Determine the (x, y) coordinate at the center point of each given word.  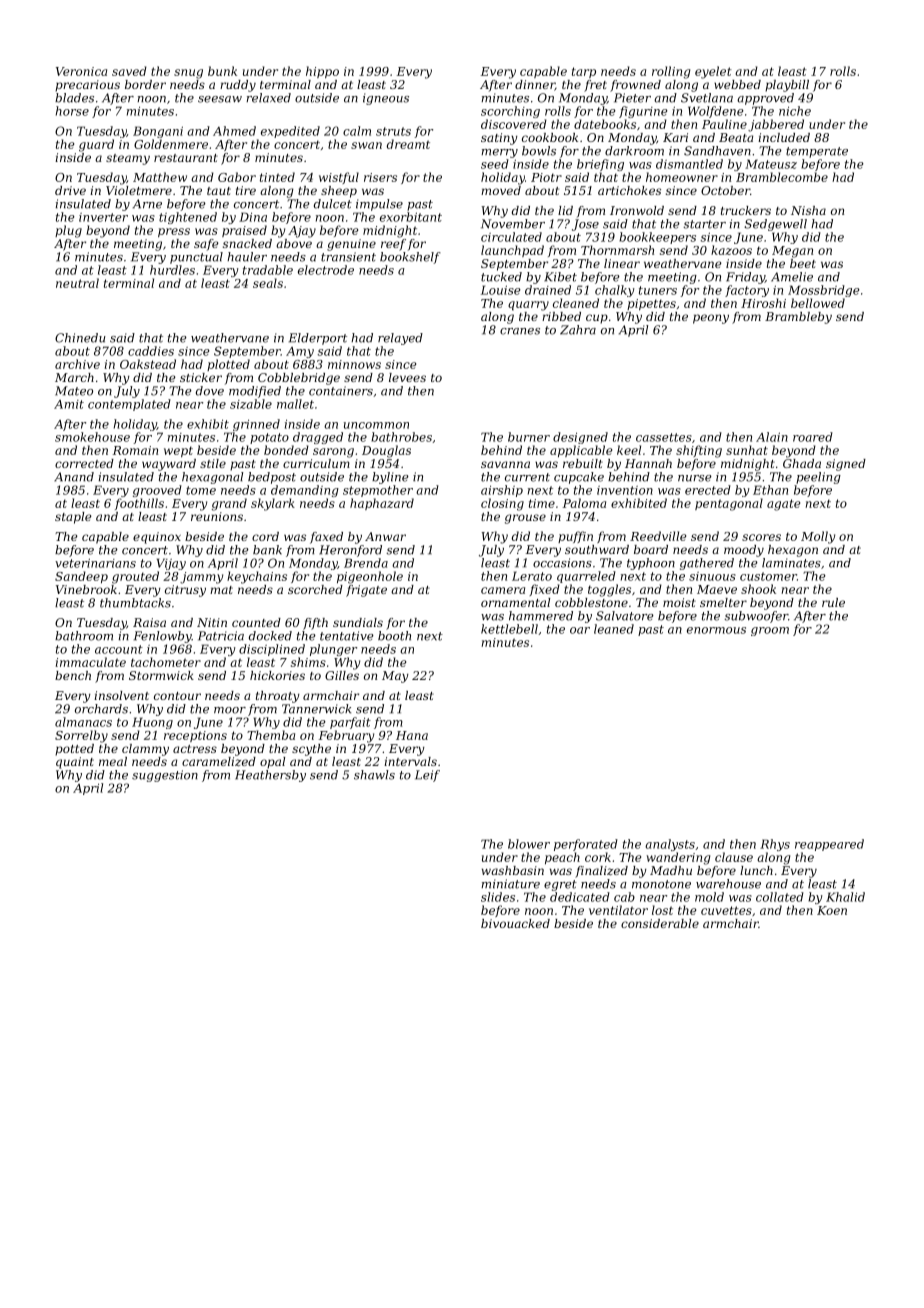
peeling (818, 478)
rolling (671, 72)
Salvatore (625, 616)
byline (390, 478)
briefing (600, 165)
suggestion (165, 776)
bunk (222, 71)
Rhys (775, 845)
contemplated (129, 405)
